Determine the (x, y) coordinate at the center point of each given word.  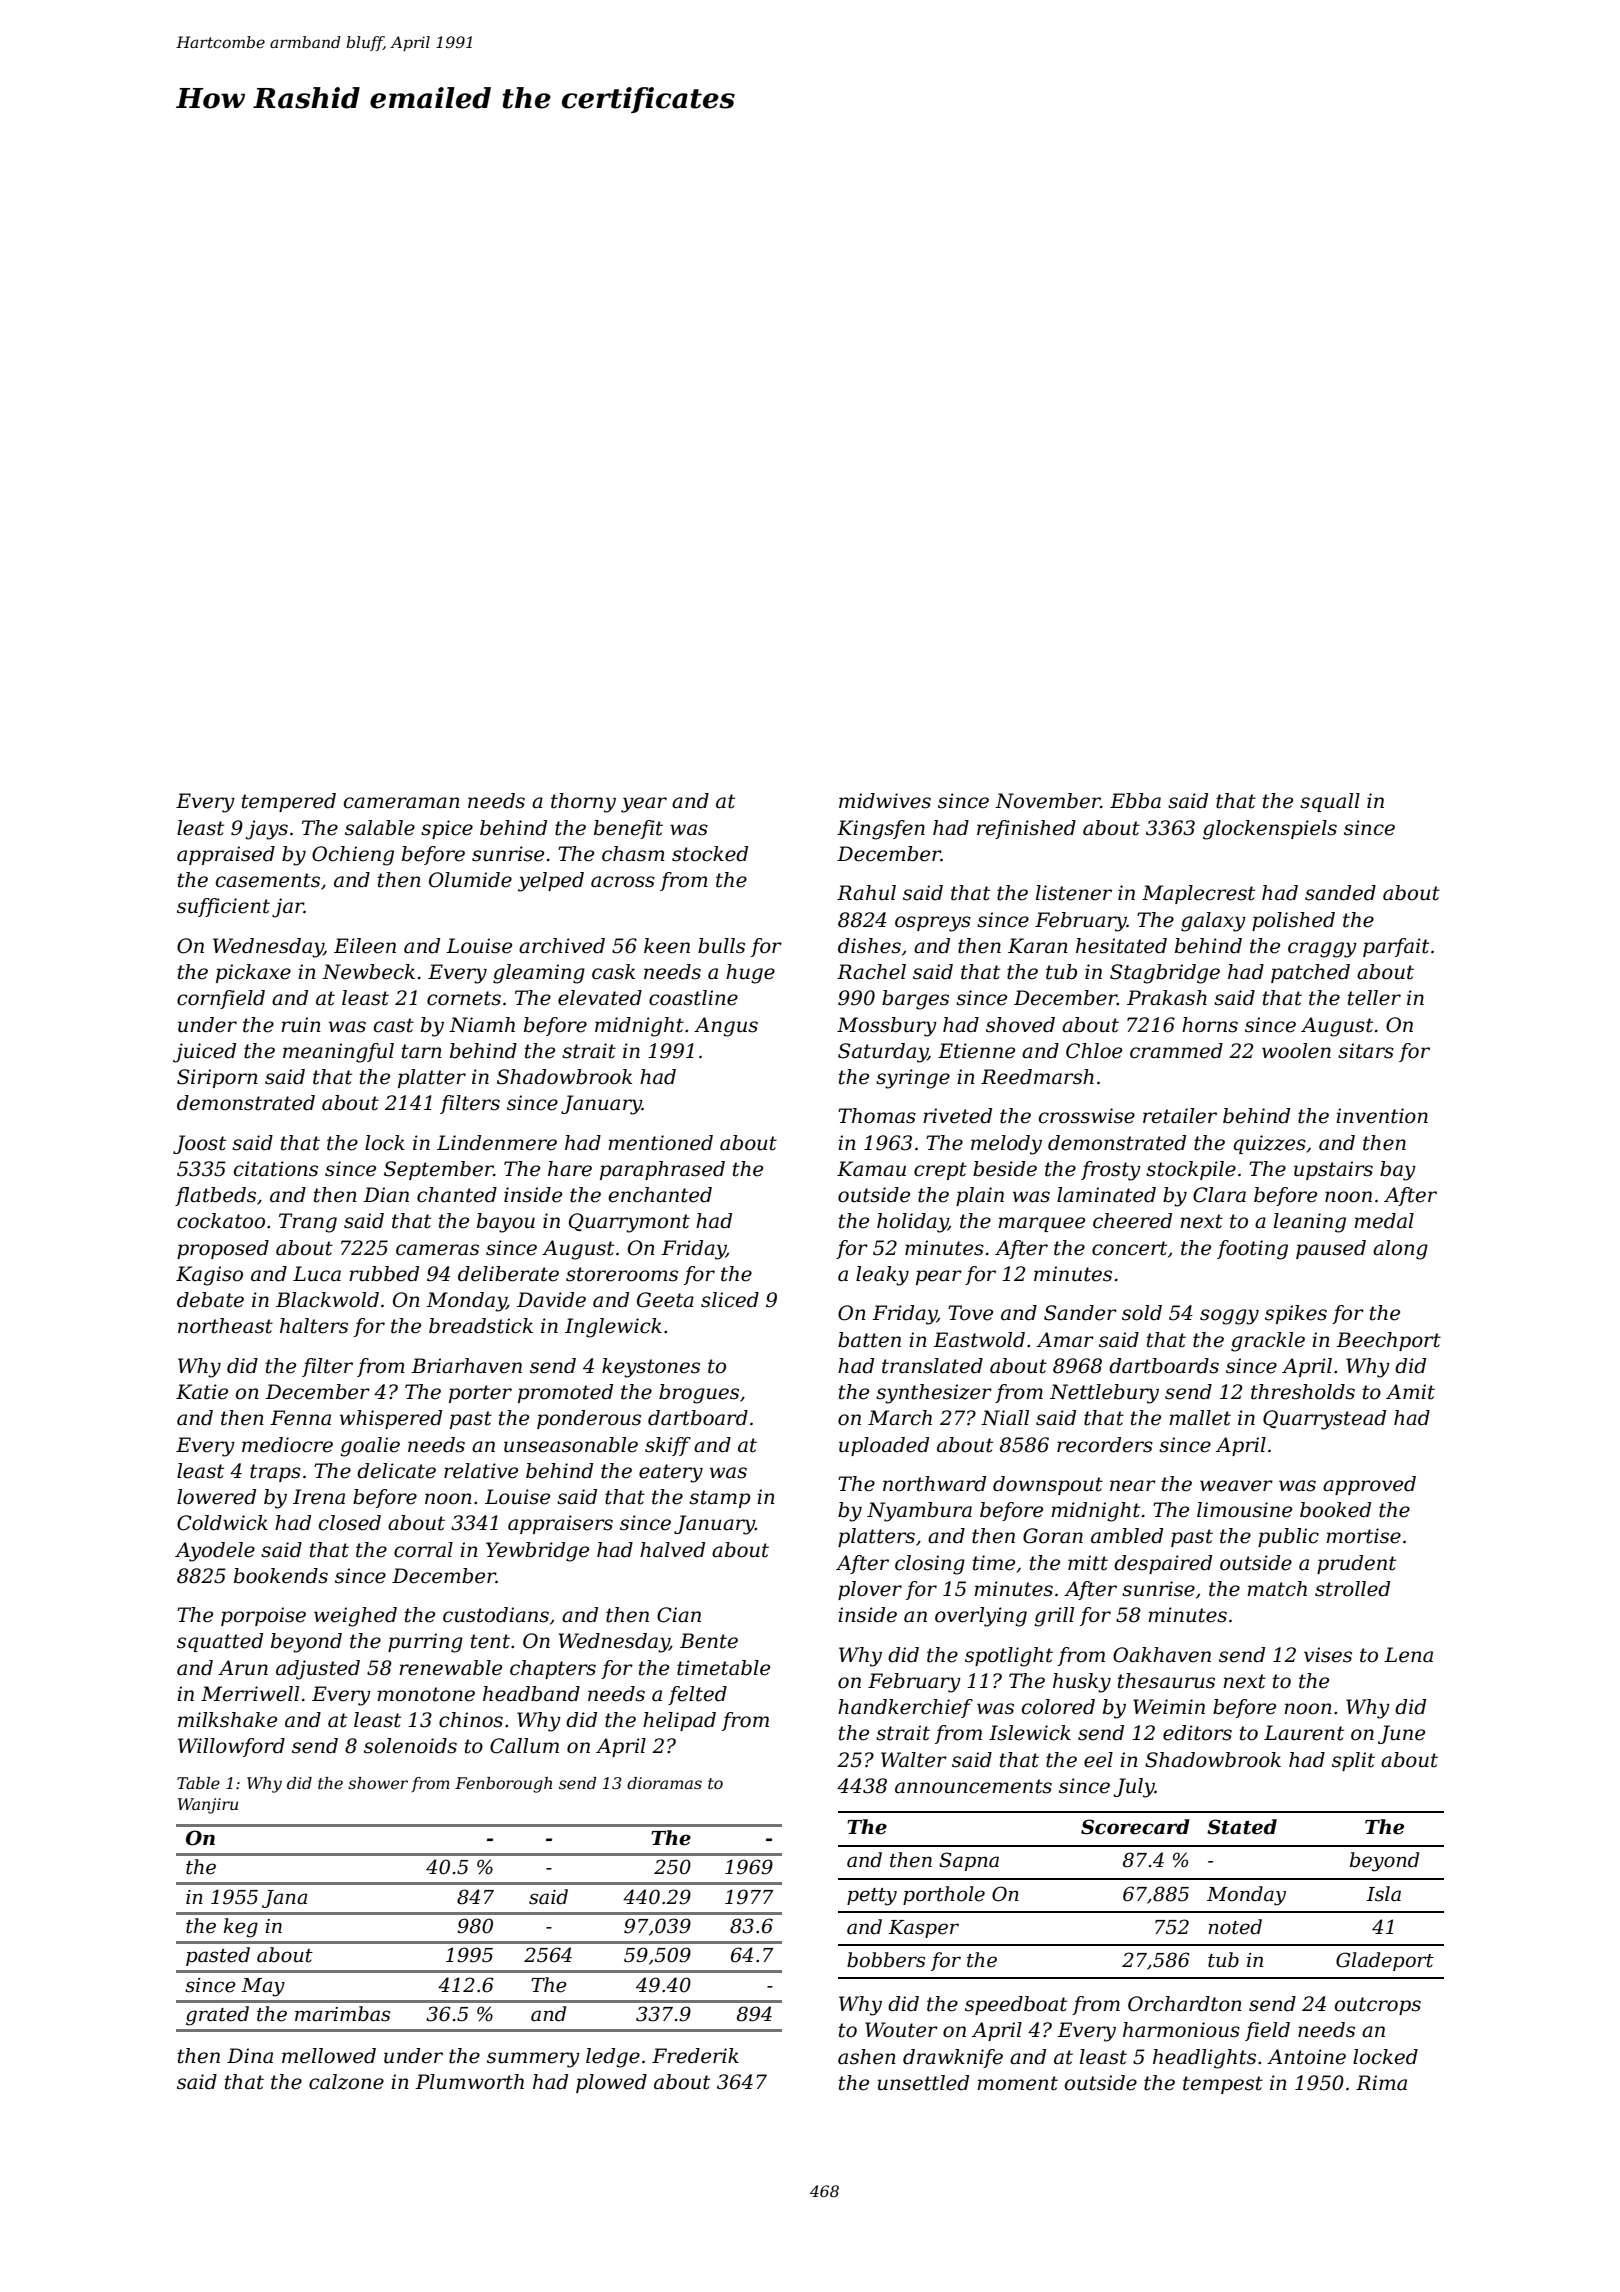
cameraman (402, 803)
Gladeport (1385, 1961)
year (644, 805)
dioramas (664, 1783)
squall (1330, 802)
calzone (346, 2082)
